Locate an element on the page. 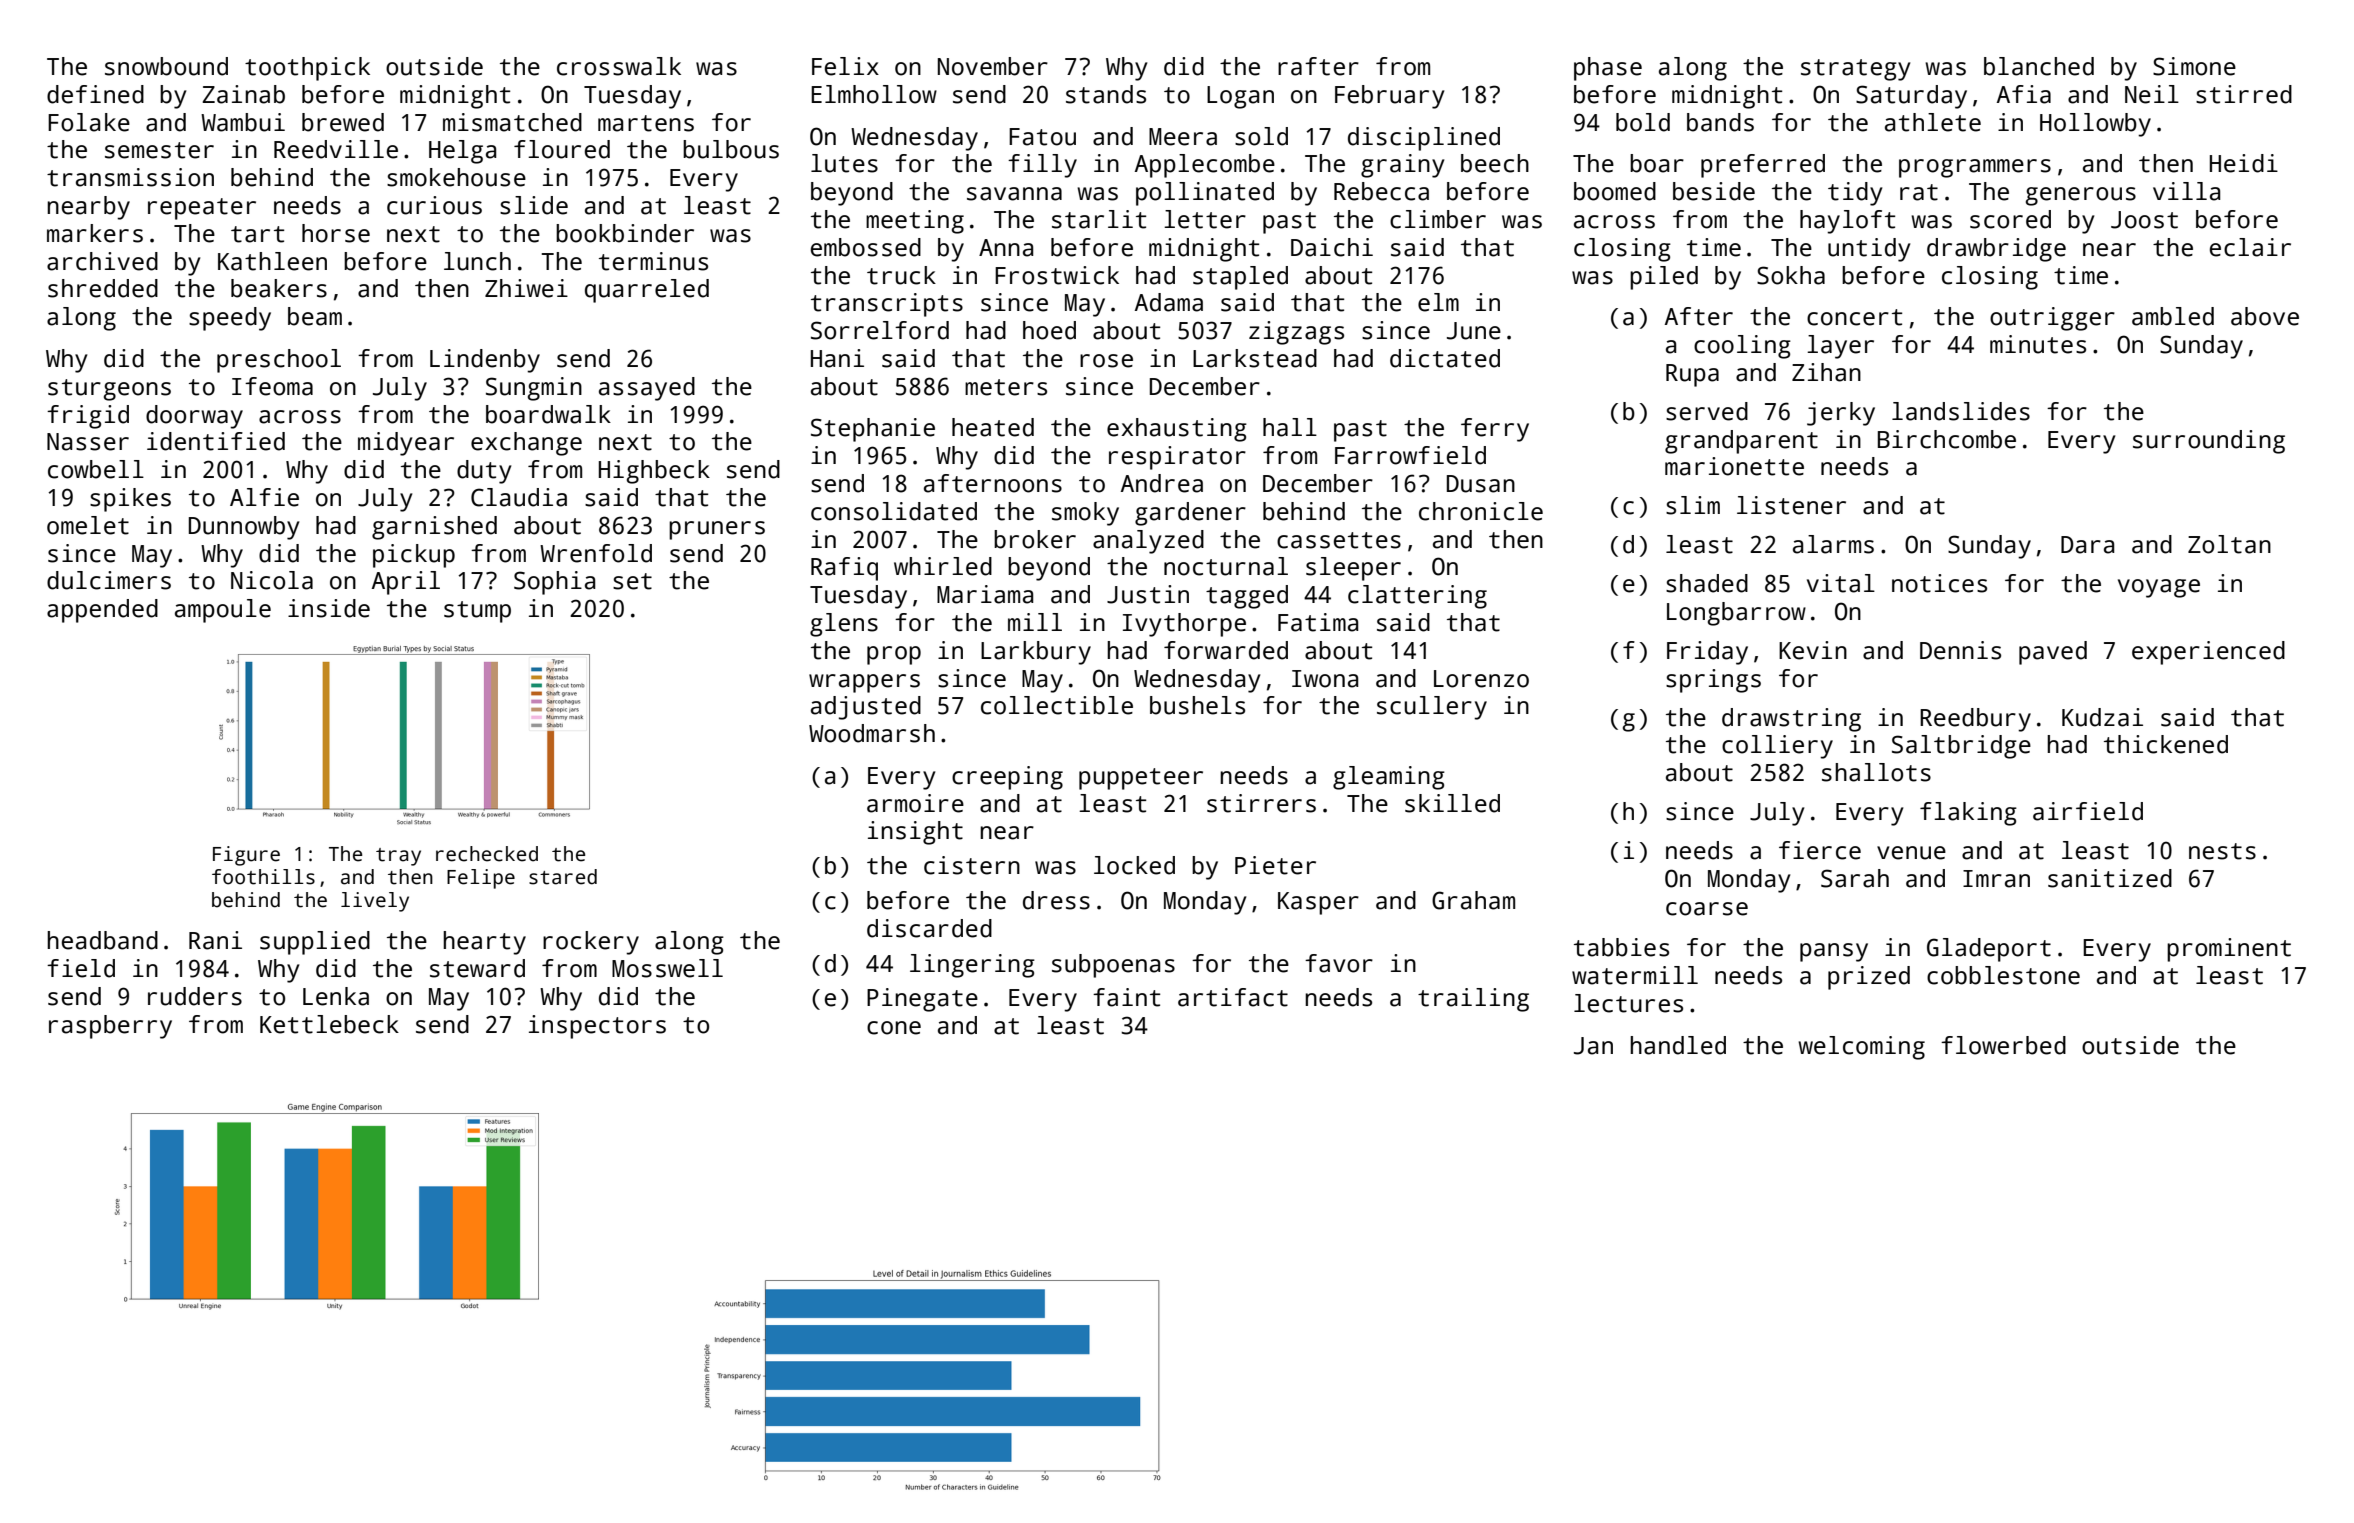  cone is located at coordinates (894, 1028).
